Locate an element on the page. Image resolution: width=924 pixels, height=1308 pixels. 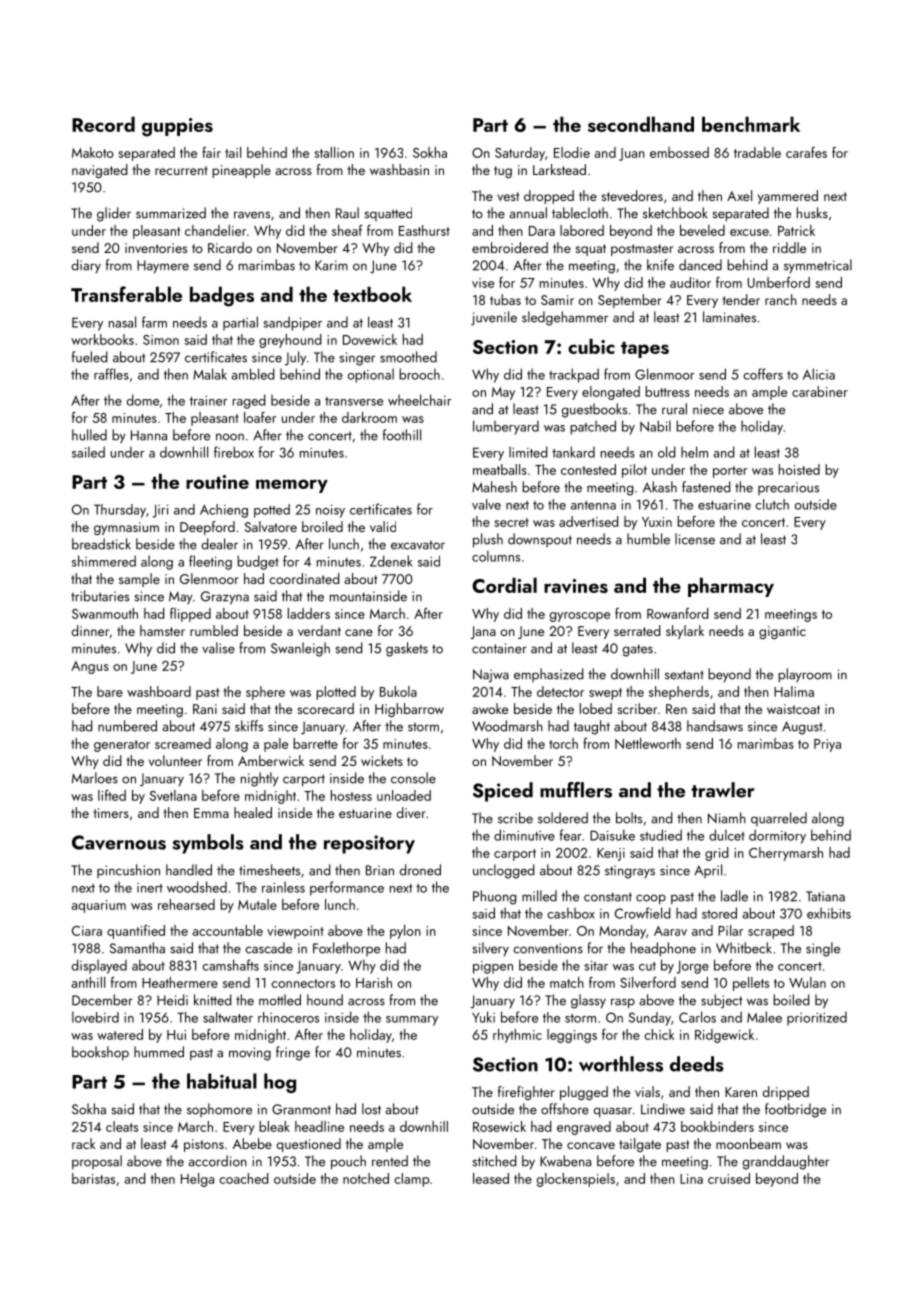
exhibits is located at coordinates (829, 913).
